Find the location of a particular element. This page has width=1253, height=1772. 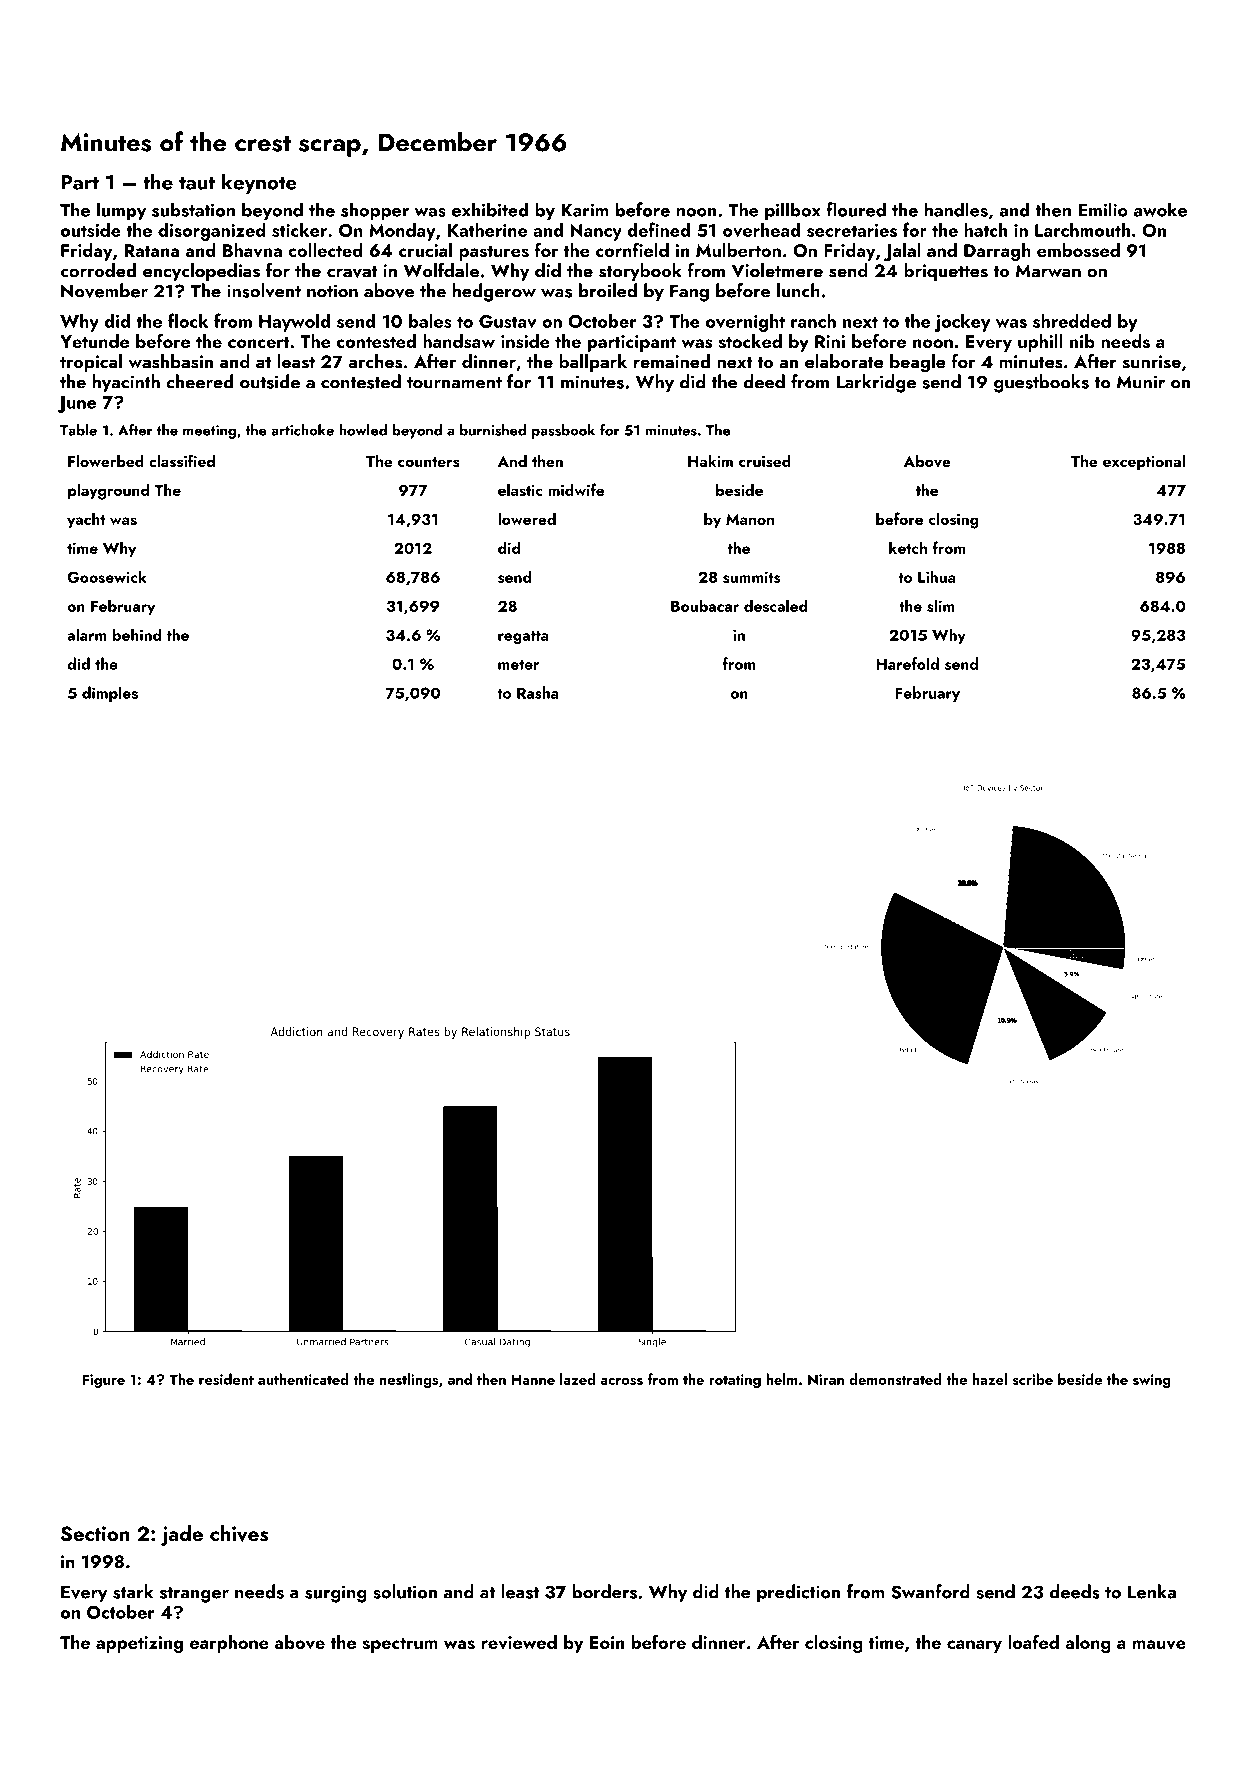

Emilio is located at coordinates (1103, 209).
